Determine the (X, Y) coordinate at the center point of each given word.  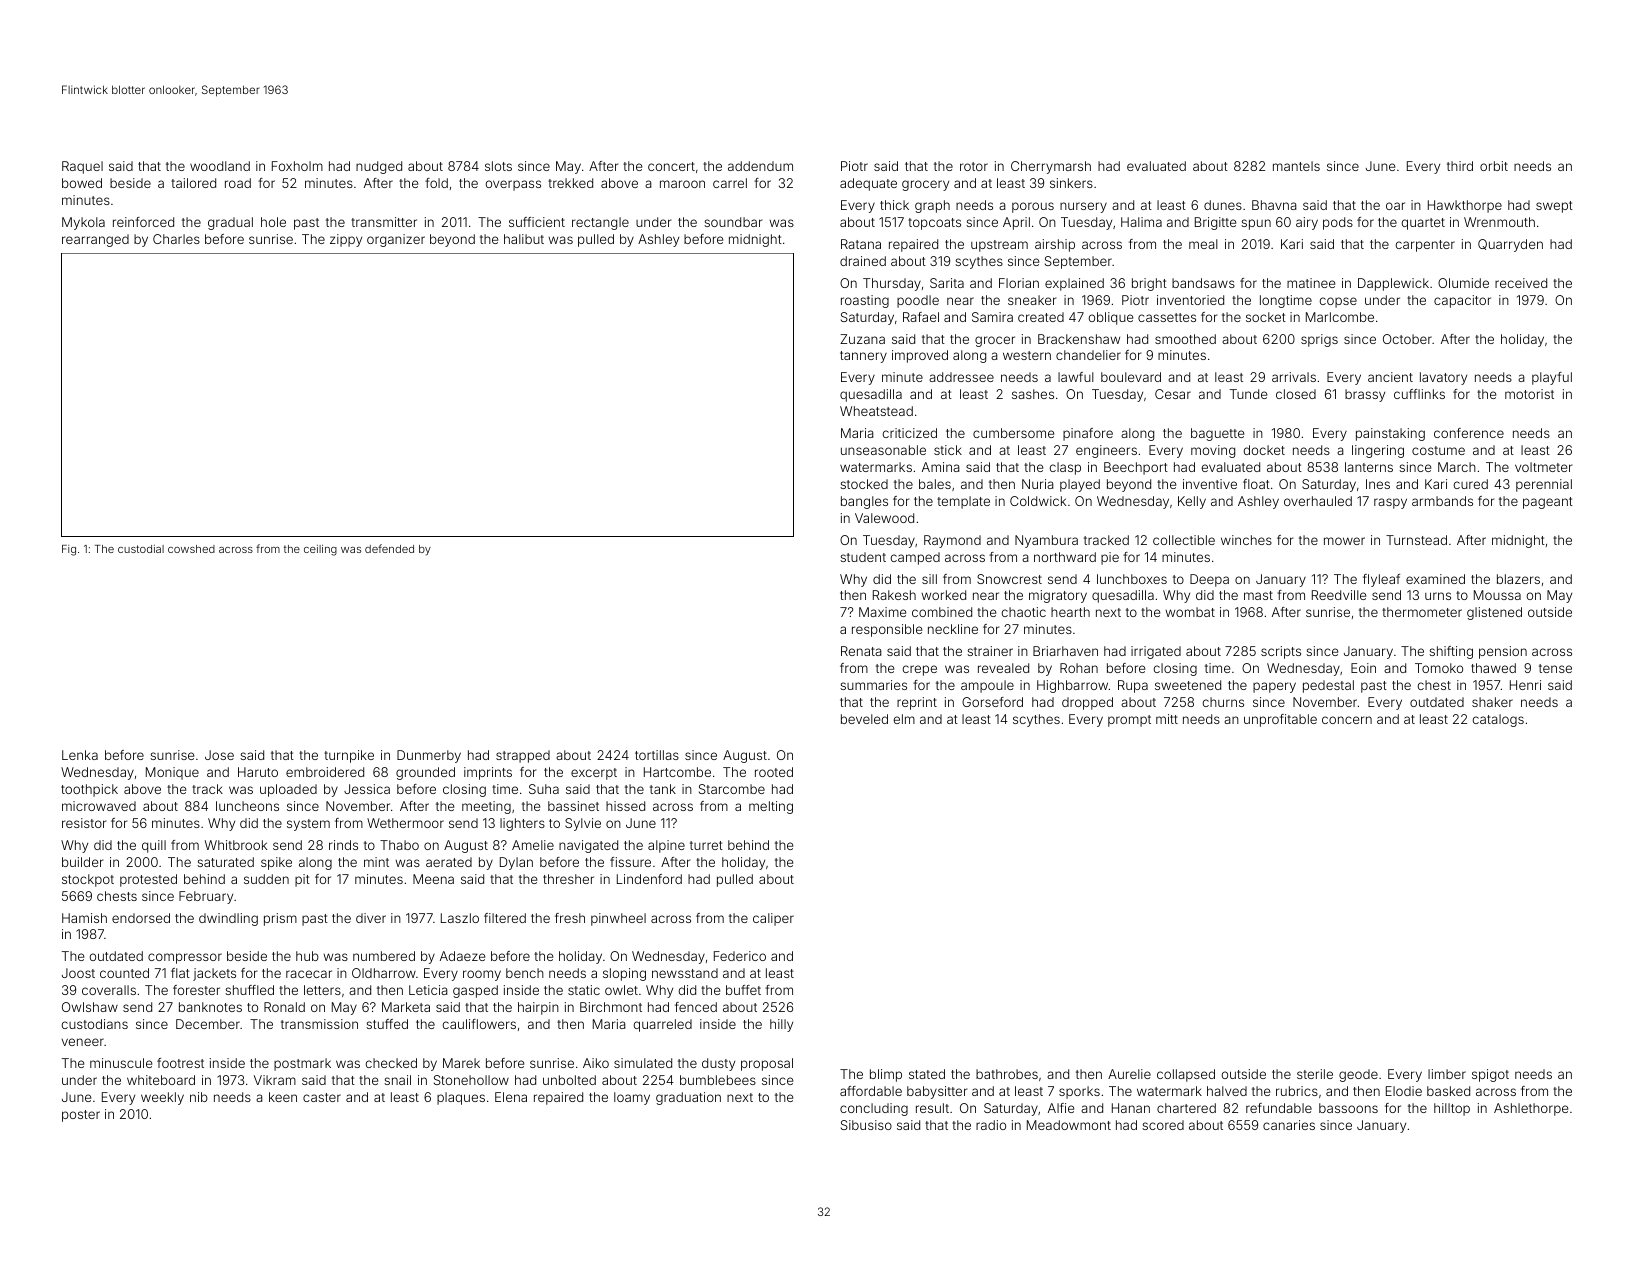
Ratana (861, 244)
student (863, 557)
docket (1264, 450)
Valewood (884, 518)
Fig (69, 550)
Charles (176, 239)
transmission (319, 1024)
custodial (141, 549)
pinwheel (618, 919)
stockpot (88, 880)
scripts (1281, 652)
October (1407, 339)
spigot (1490, 1075)
